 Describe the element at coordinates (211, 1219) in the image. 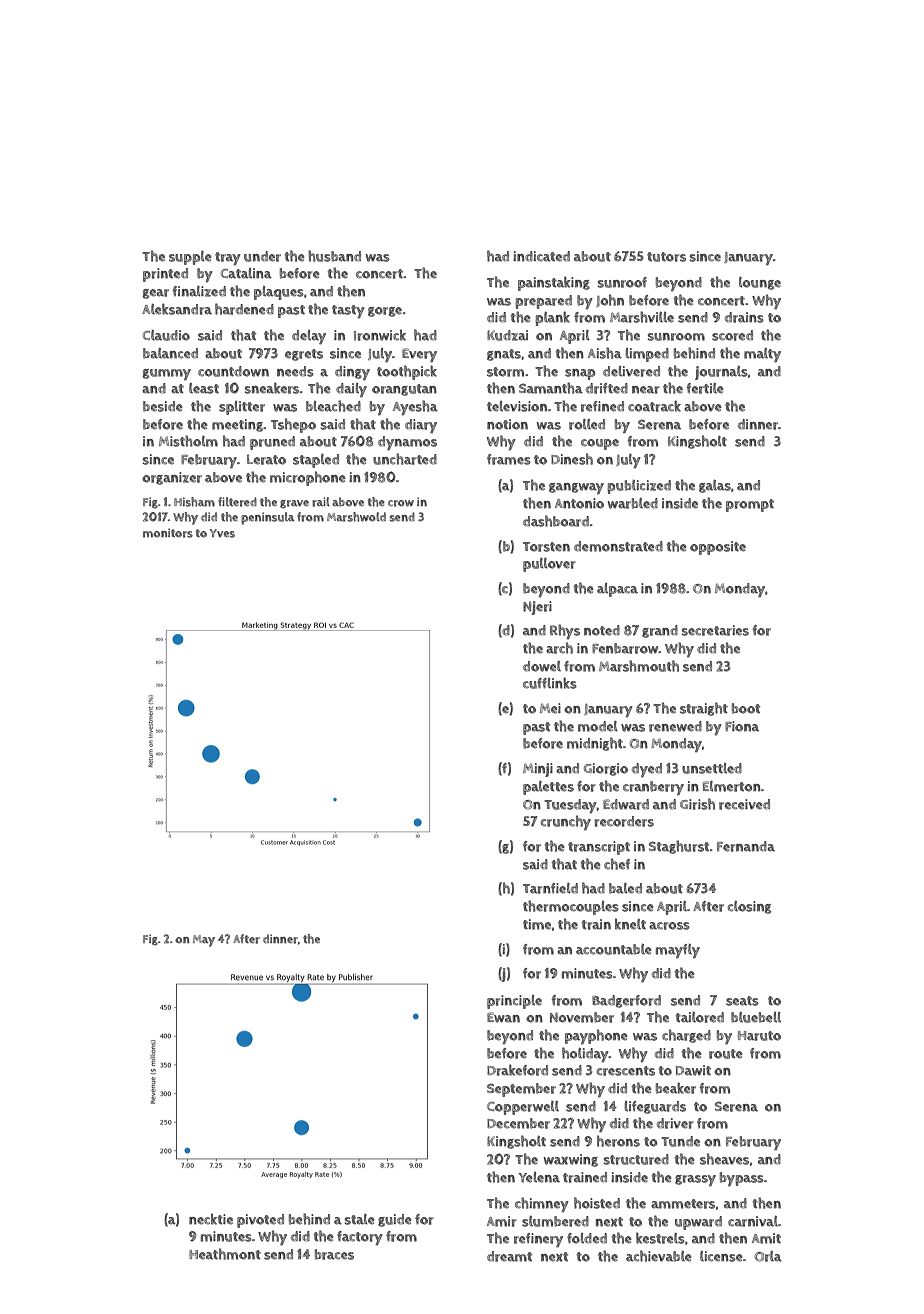

I see `necktie` at that location.
